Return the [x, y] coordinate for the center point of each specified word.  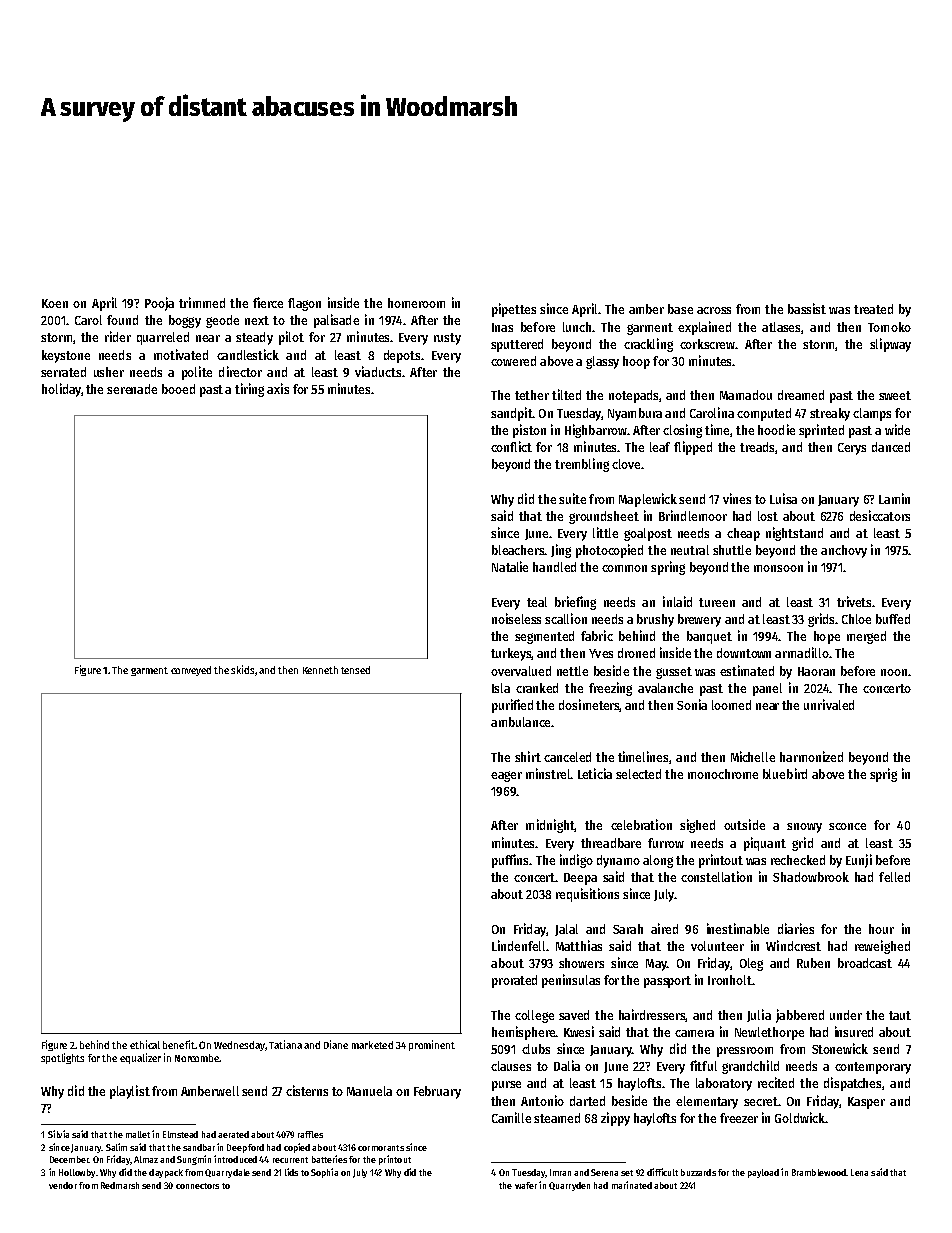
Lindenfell [518, 945]
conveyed [191, 671]
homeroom [416, 303]
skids [242, 669]
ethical [145, 1044]
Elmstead [180, 1134]
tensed [355, 670]
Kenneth [320, 670]
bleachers [518, 550]
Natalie [510, 566]
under [846, 1015]
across [714, 310]
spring [668, 568]
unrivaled [829, 704]
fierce [268, 302]
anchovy [844, 551]
